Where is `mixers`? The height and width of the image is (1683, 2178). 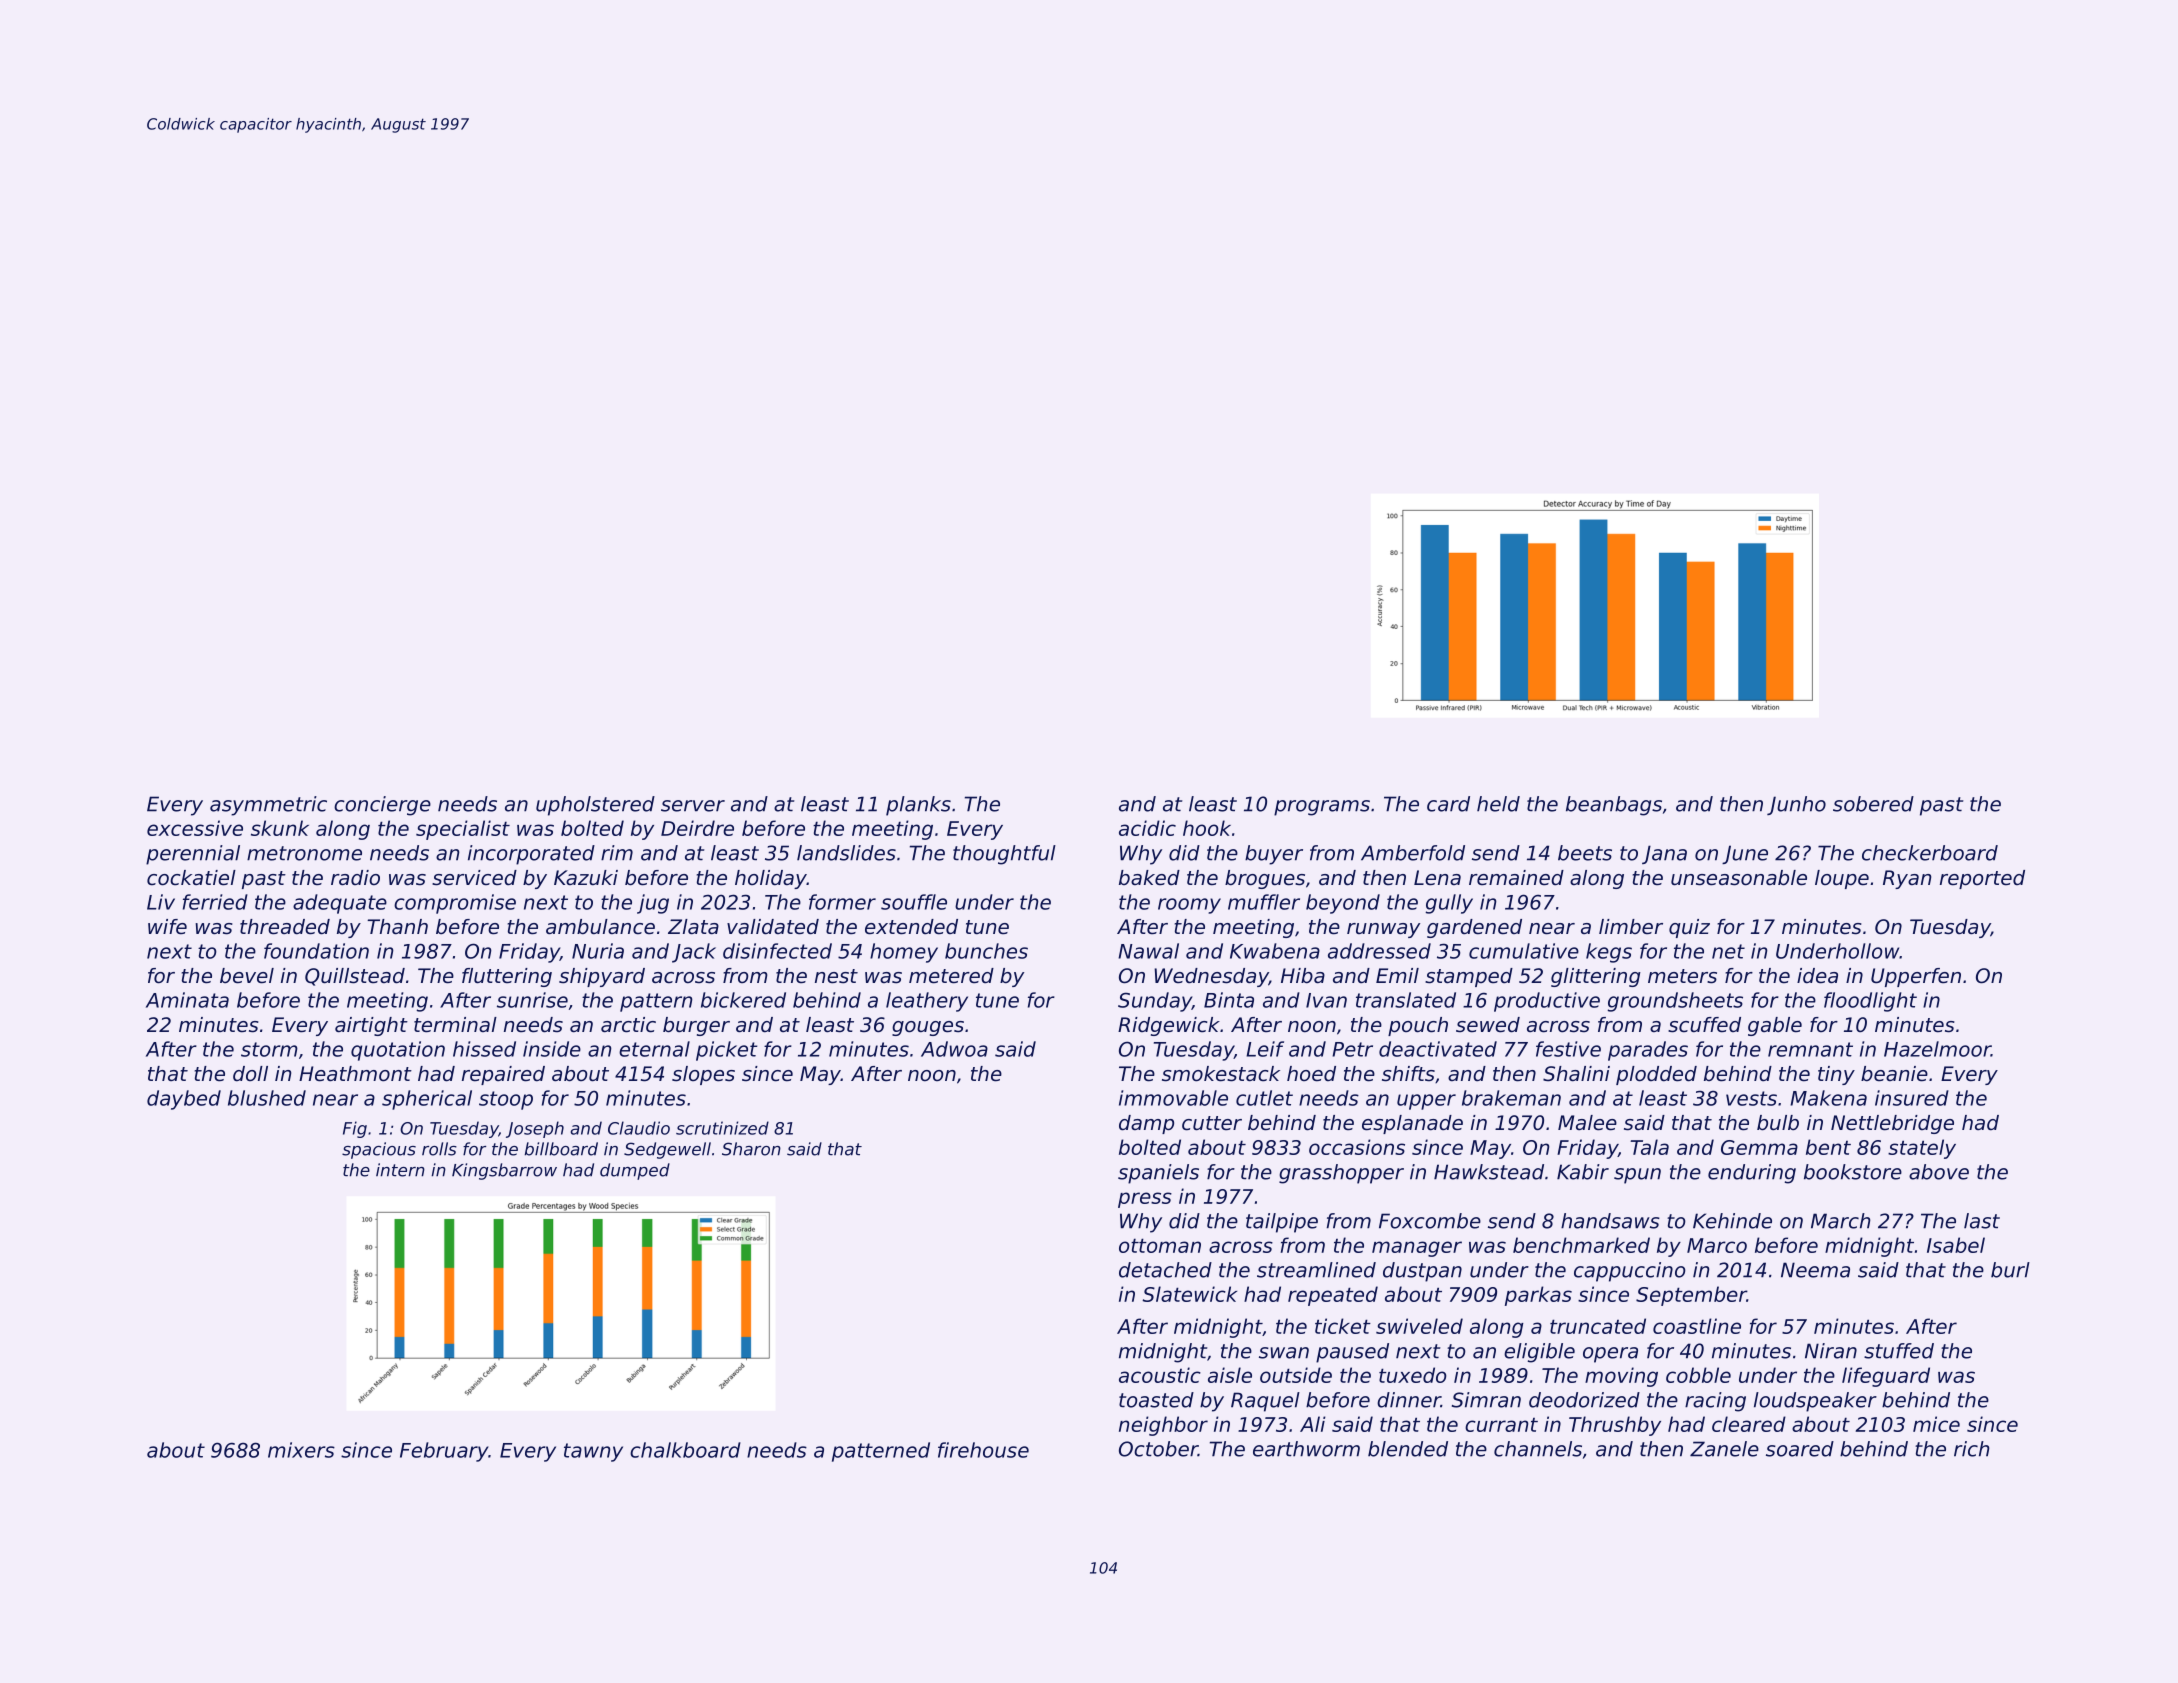
mixers is located at coordinates (301, 1450).
